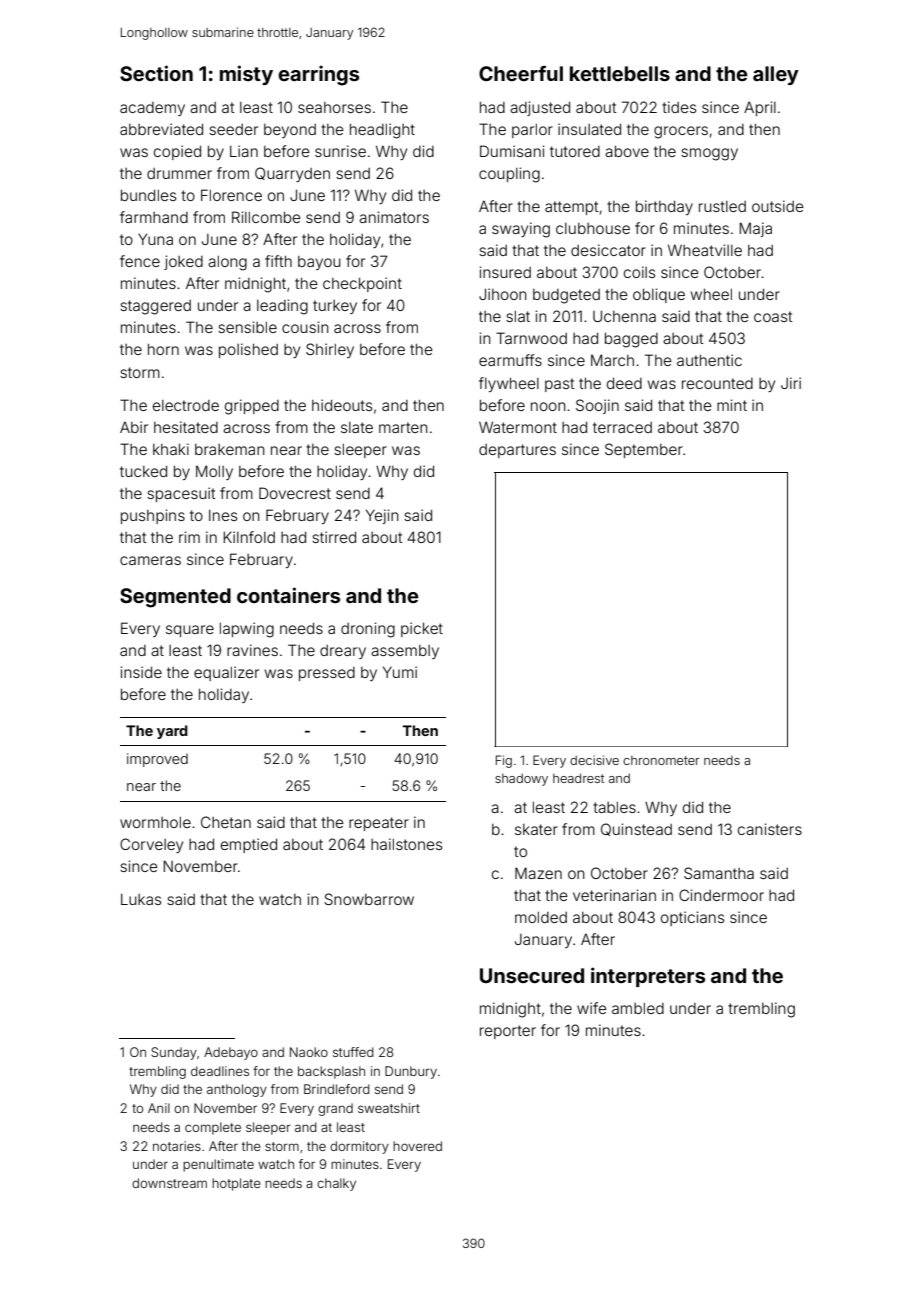  Describe the element at coordinates (288, 595) in the document. I see `containers` at that location.
